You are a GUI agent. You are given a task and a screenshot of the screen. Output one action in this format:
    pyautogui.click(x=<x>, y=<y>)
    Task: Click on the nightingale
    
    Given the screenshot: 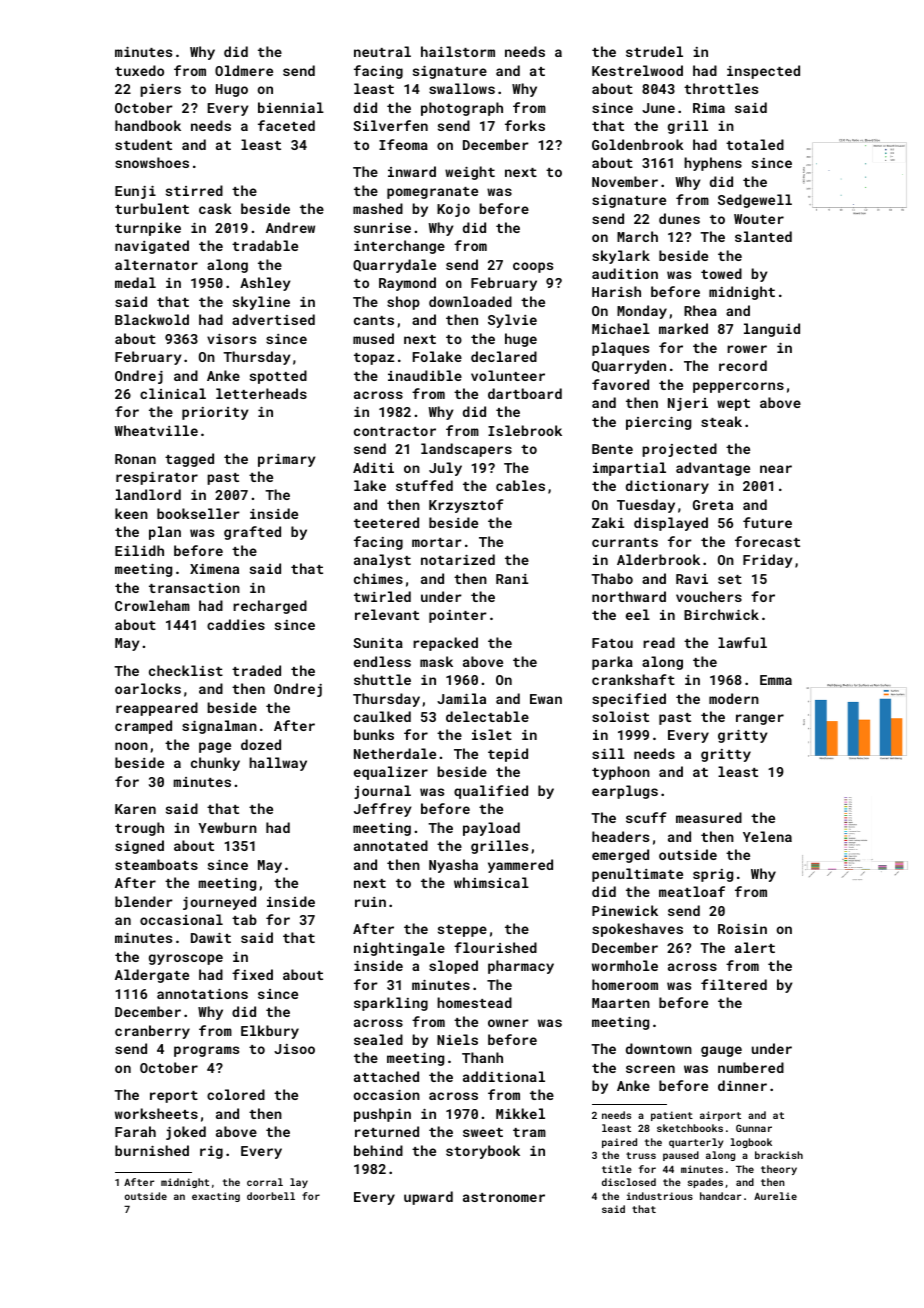 What is the action you would take?
    pyautogui.click(x=399, y=949)
